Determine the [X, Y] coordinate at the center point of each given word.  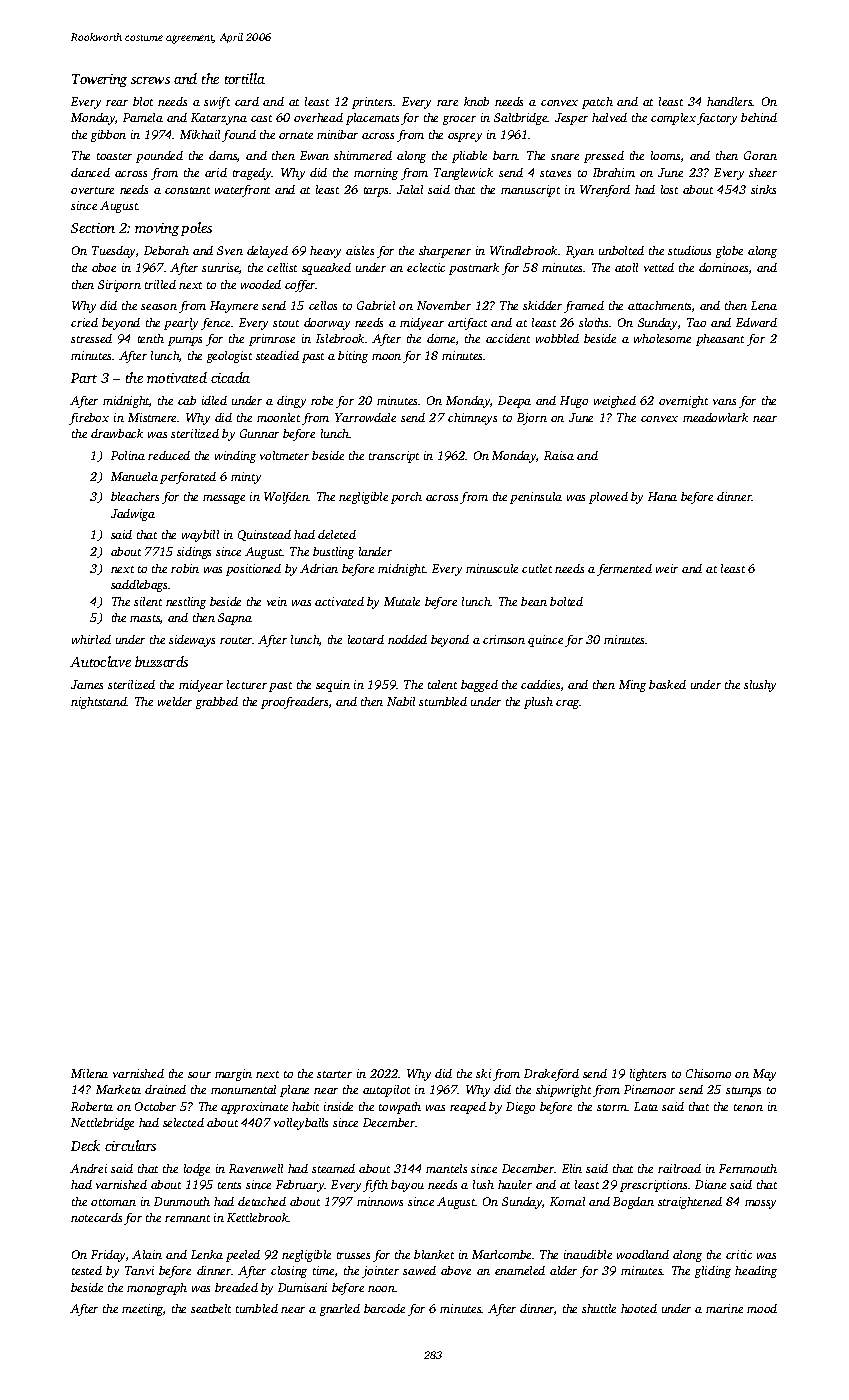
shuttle [599, 1308]
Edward [756, 322]
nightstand [99, 703]
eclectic [426, 267]
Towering [99, 80]
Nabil [401, 701]
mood [762, 1308]
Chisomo [708, 1073]
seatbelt [211, 1308]
